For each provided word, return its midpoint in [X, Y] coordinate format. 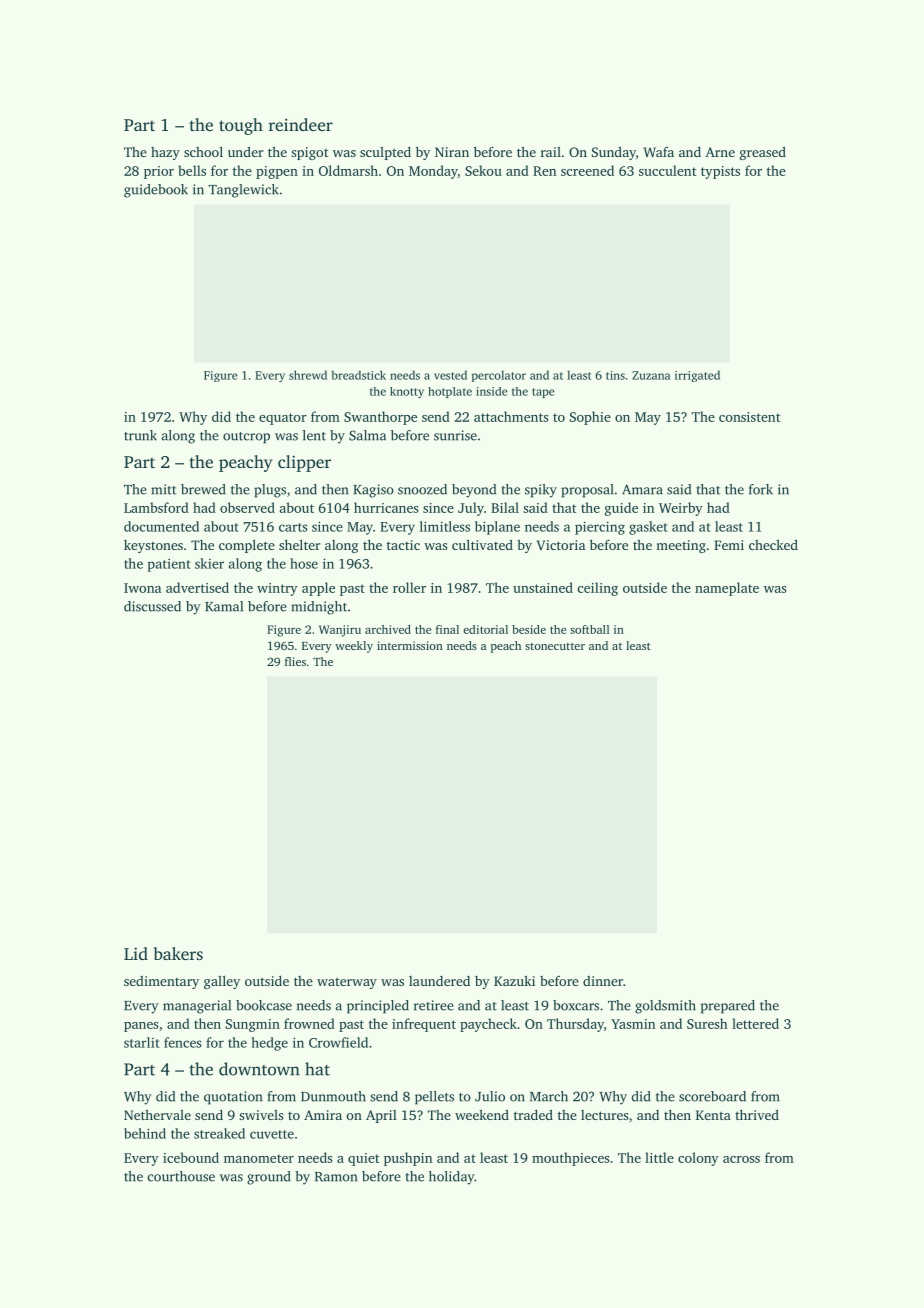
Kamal [224, 606]
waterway [347, 983]
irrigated [697, 376]
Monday [433, 172]
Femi [729, 545]
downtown [259, 1069]
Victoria [561, 545]
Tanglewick [243, 191]
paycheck [488, 1025]
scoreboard [712, 1096]
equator [283, 419]
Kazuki [514, 981]
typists [720, 172]
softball [590, 629]
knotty [407, 392]
